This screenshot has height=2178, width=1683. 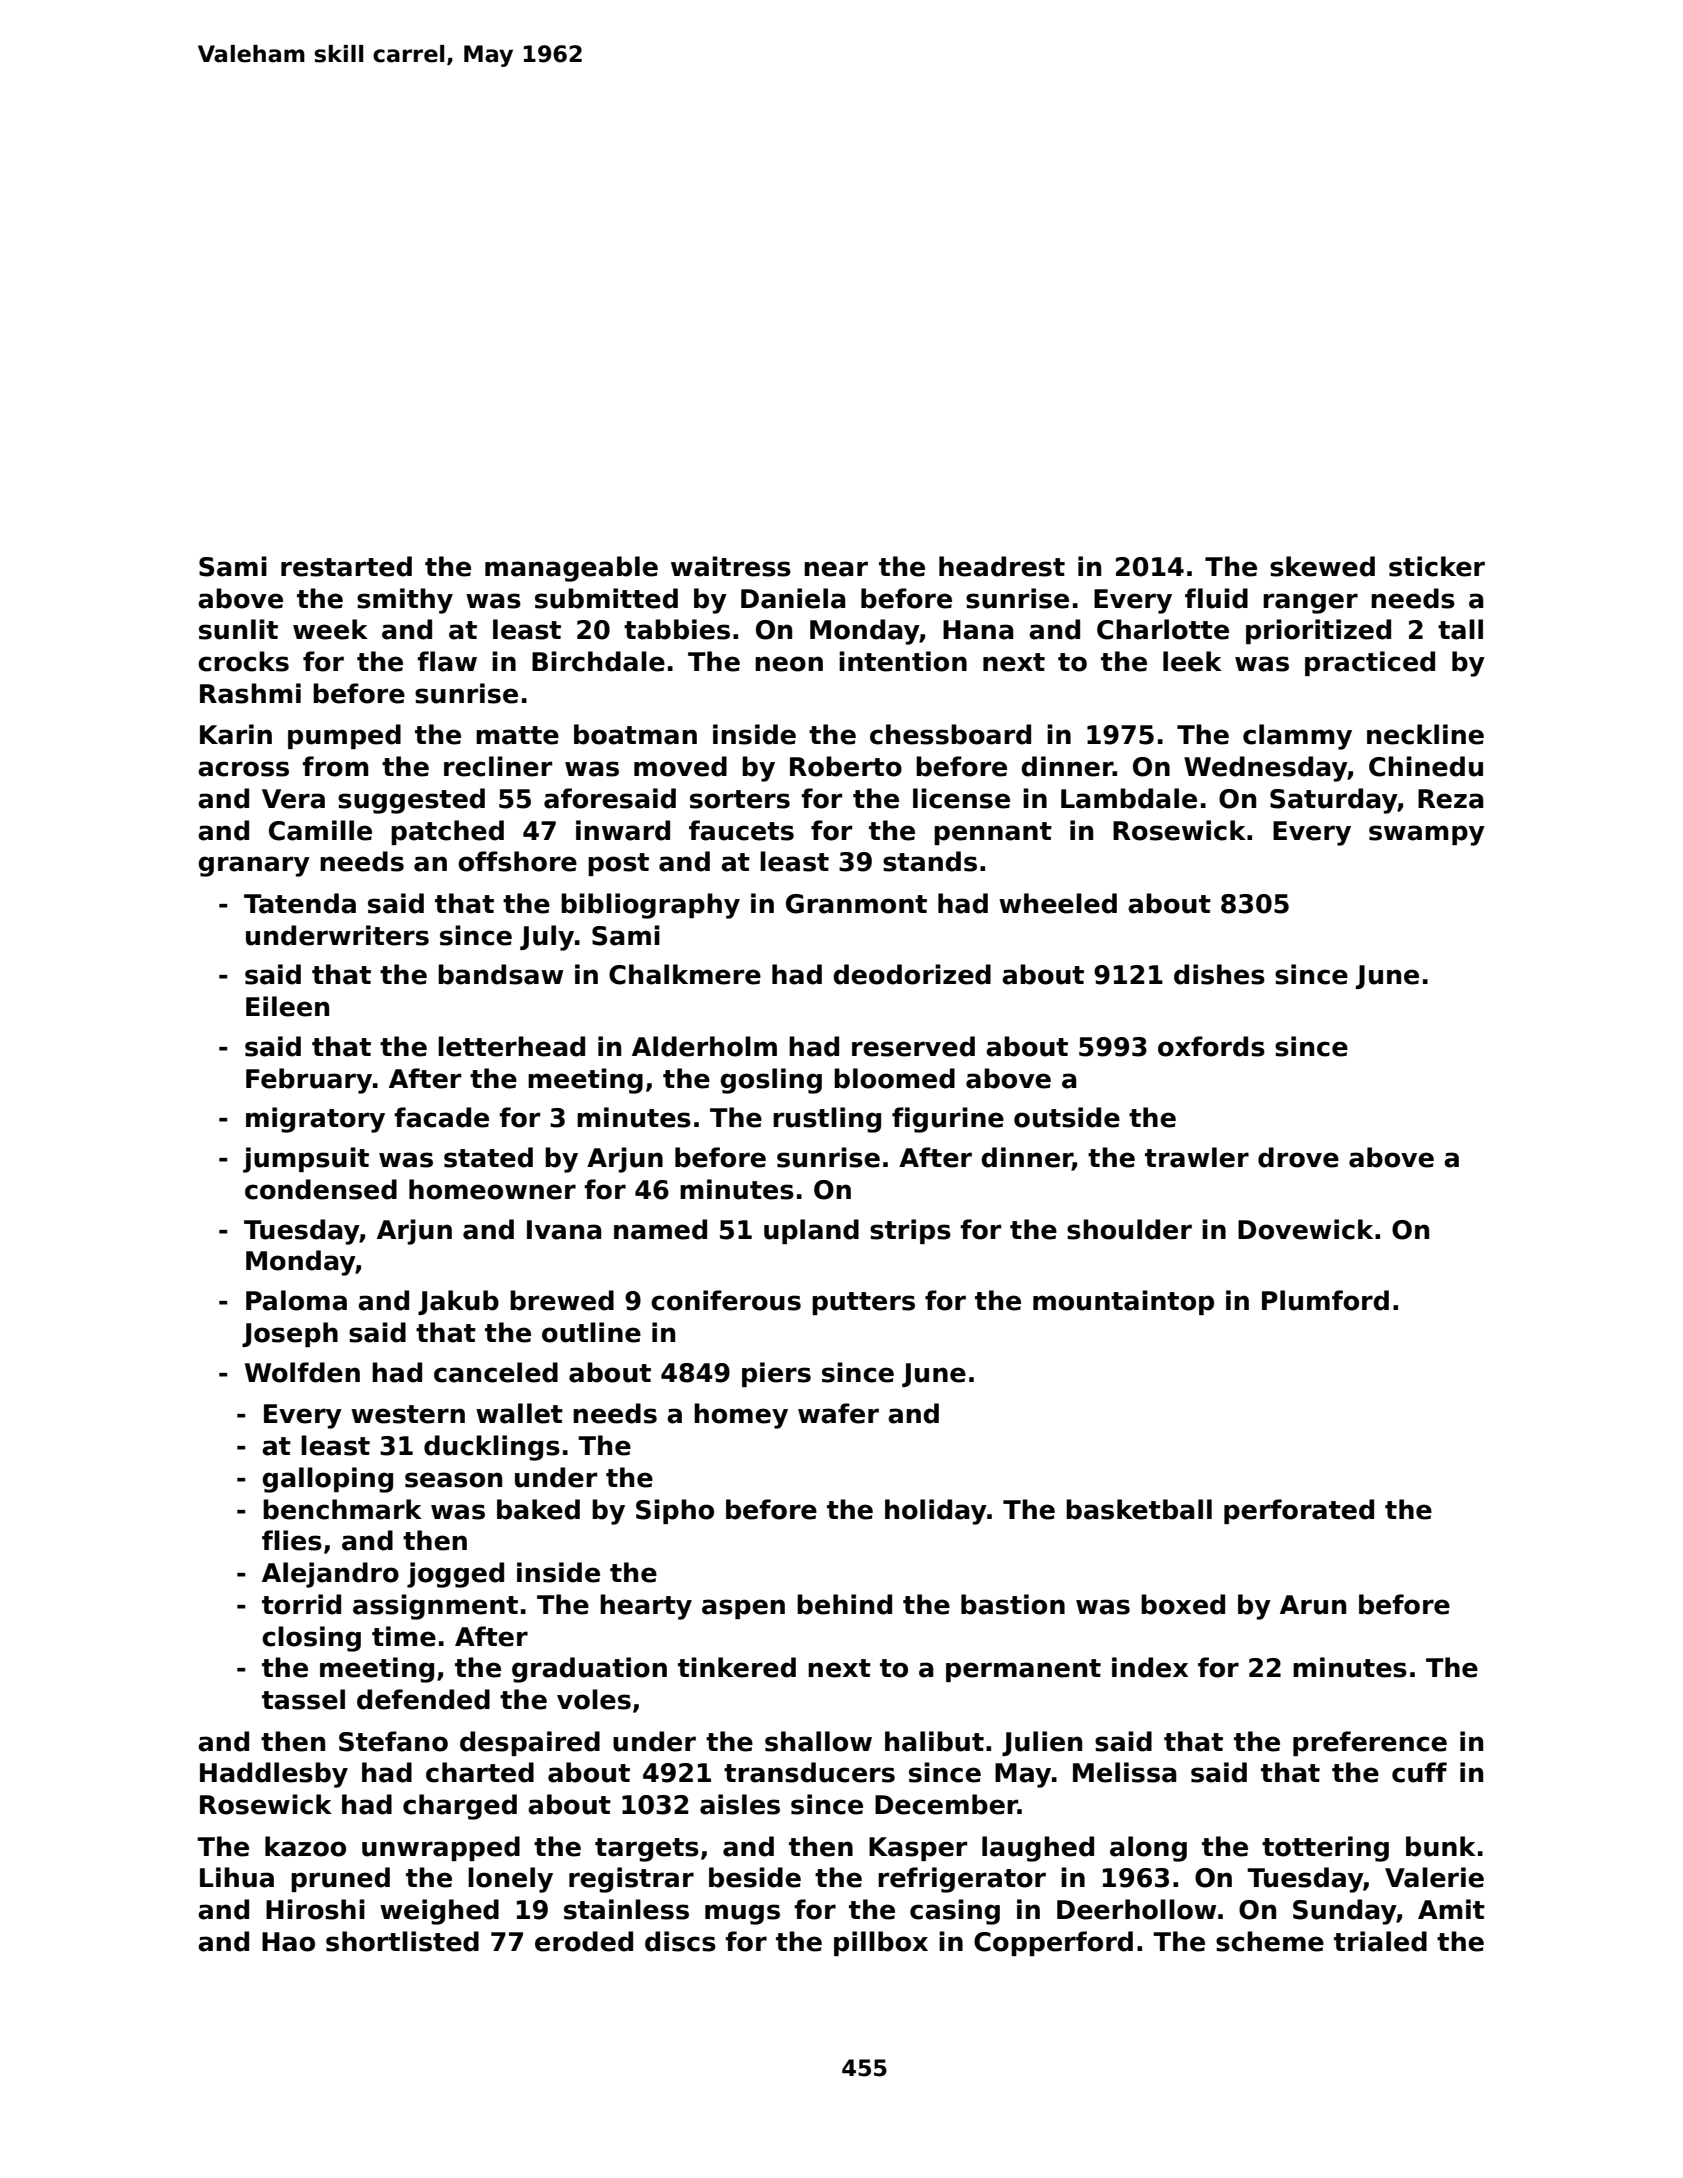 What do you see at coordinates (1427, 835) in the screenshot?
I see `swampy` at bounding box center [1427, 835].
